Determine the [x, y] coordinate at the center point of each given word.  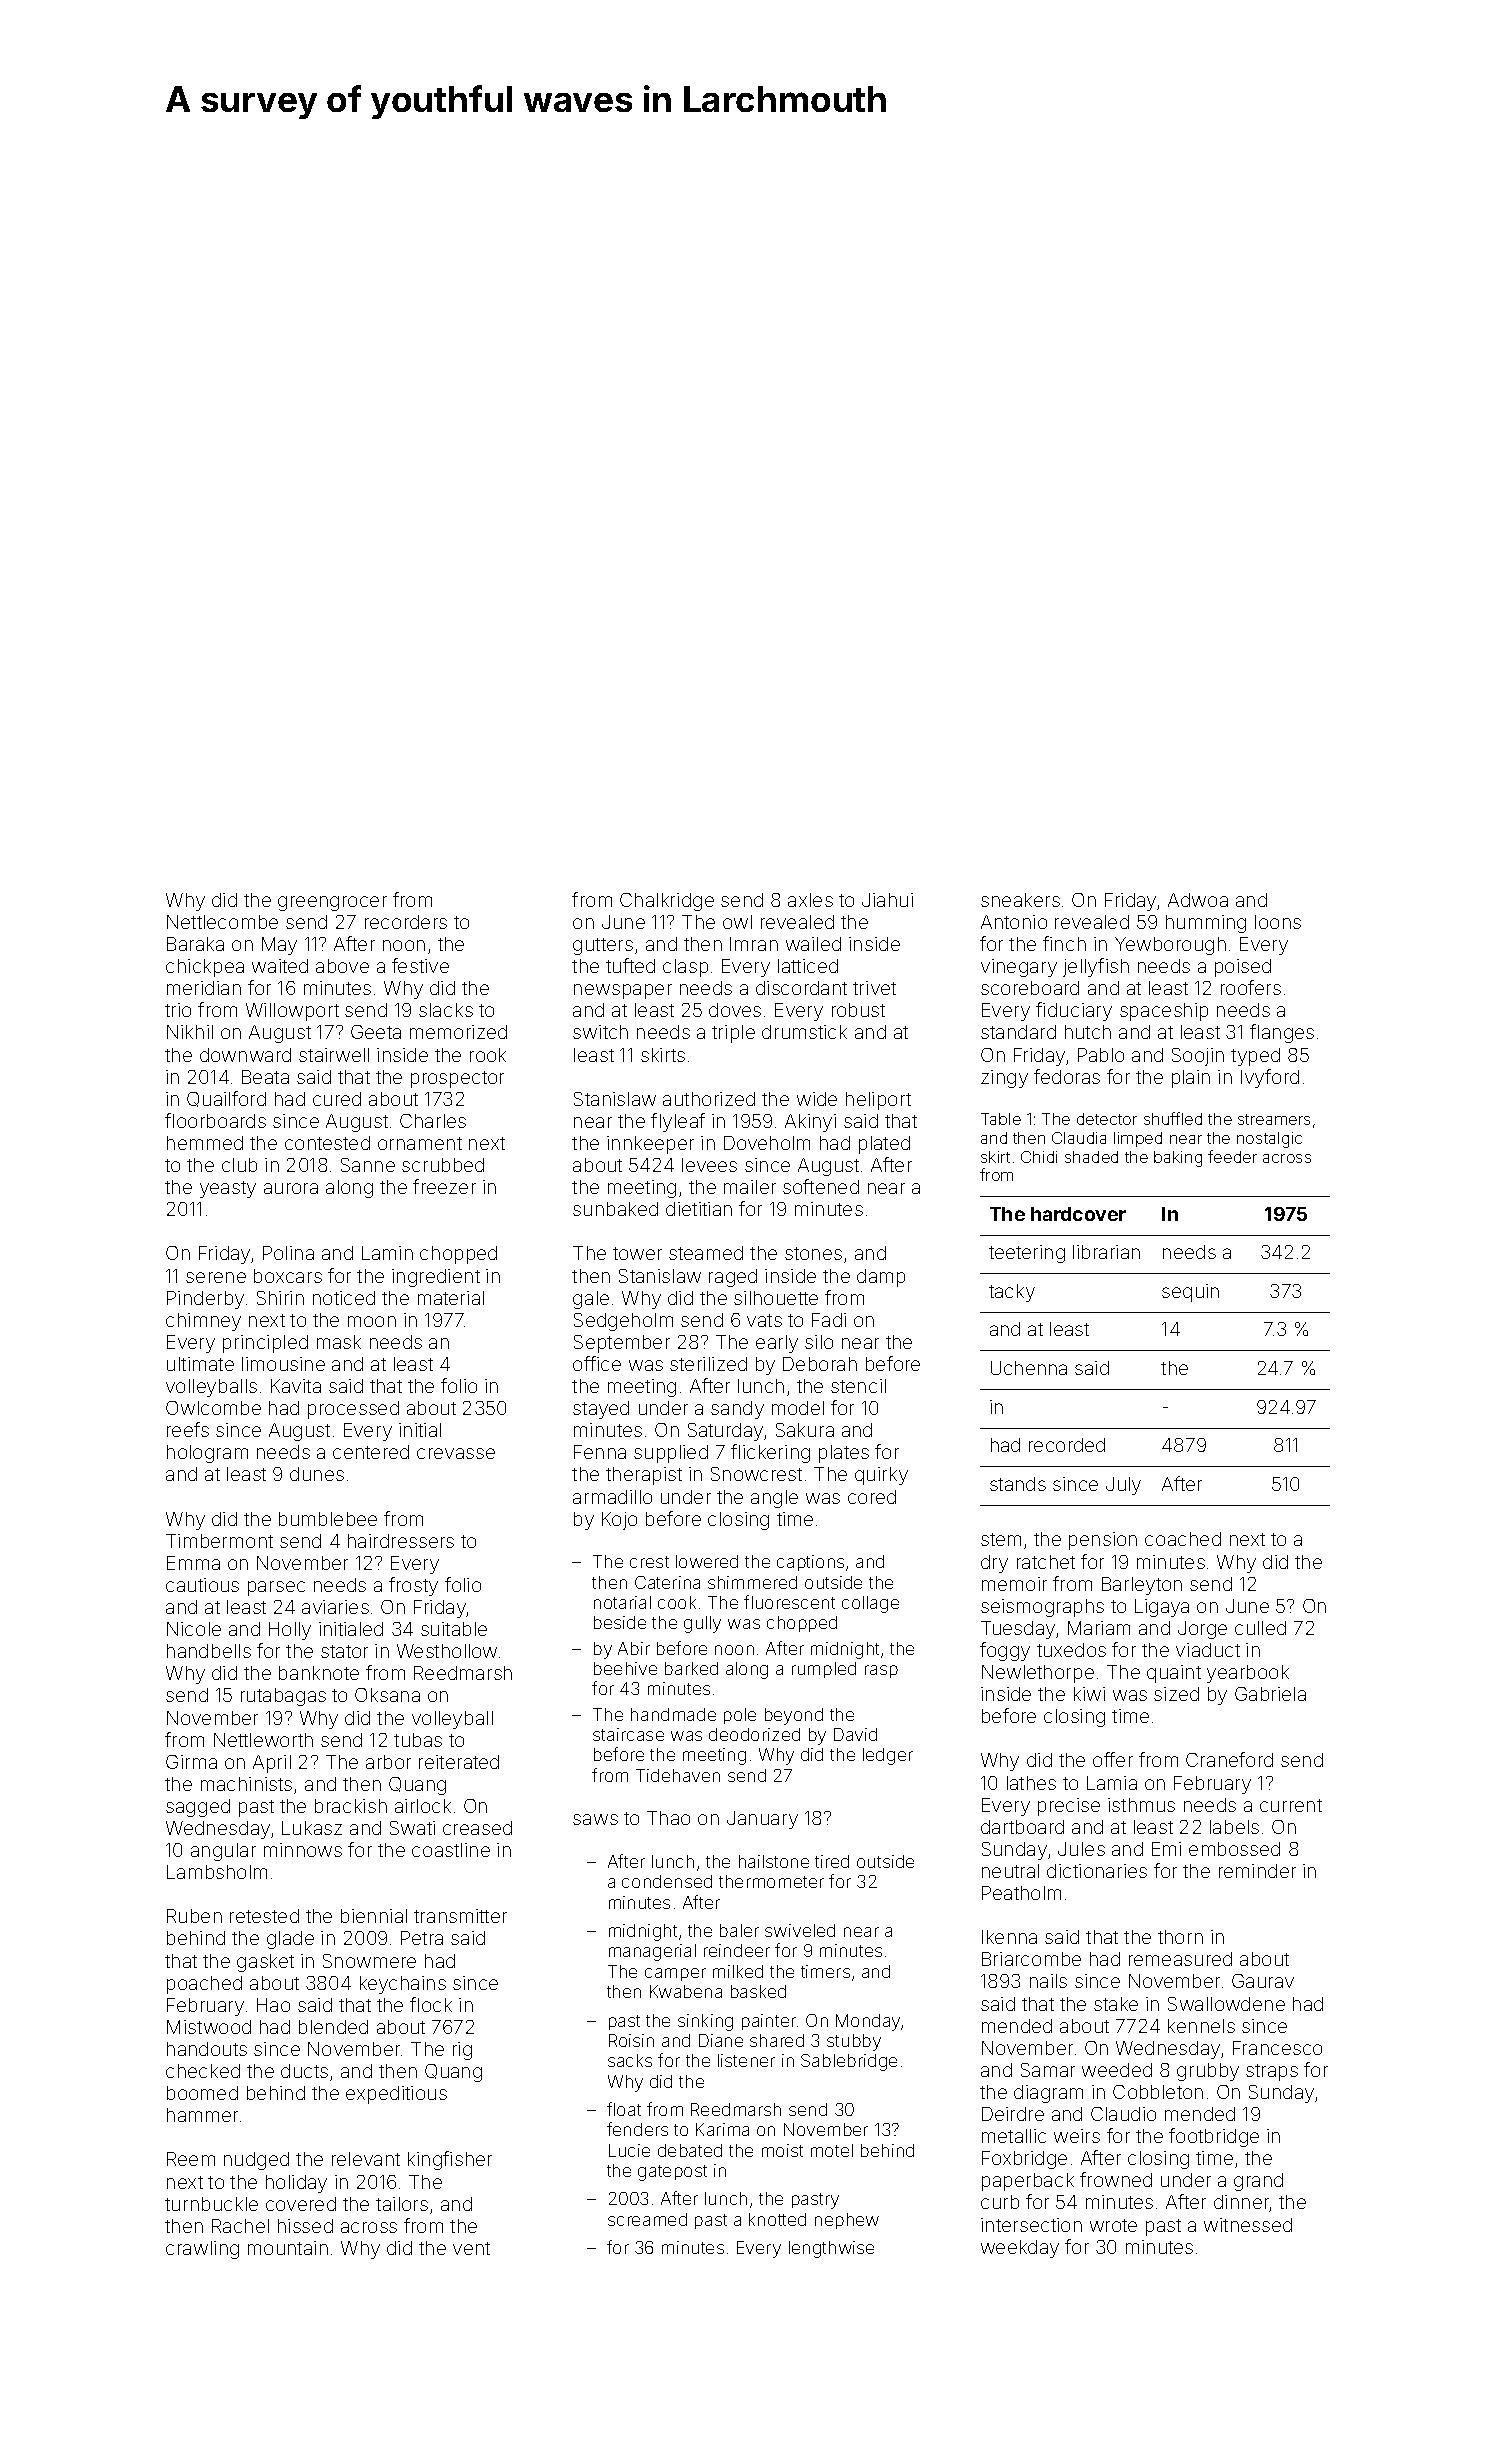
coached [1183, 1539]
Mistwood [209, 2027]
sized [1176, 1694]
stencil [858, 1386]
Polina [288, 1253]
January [762, 1820]
